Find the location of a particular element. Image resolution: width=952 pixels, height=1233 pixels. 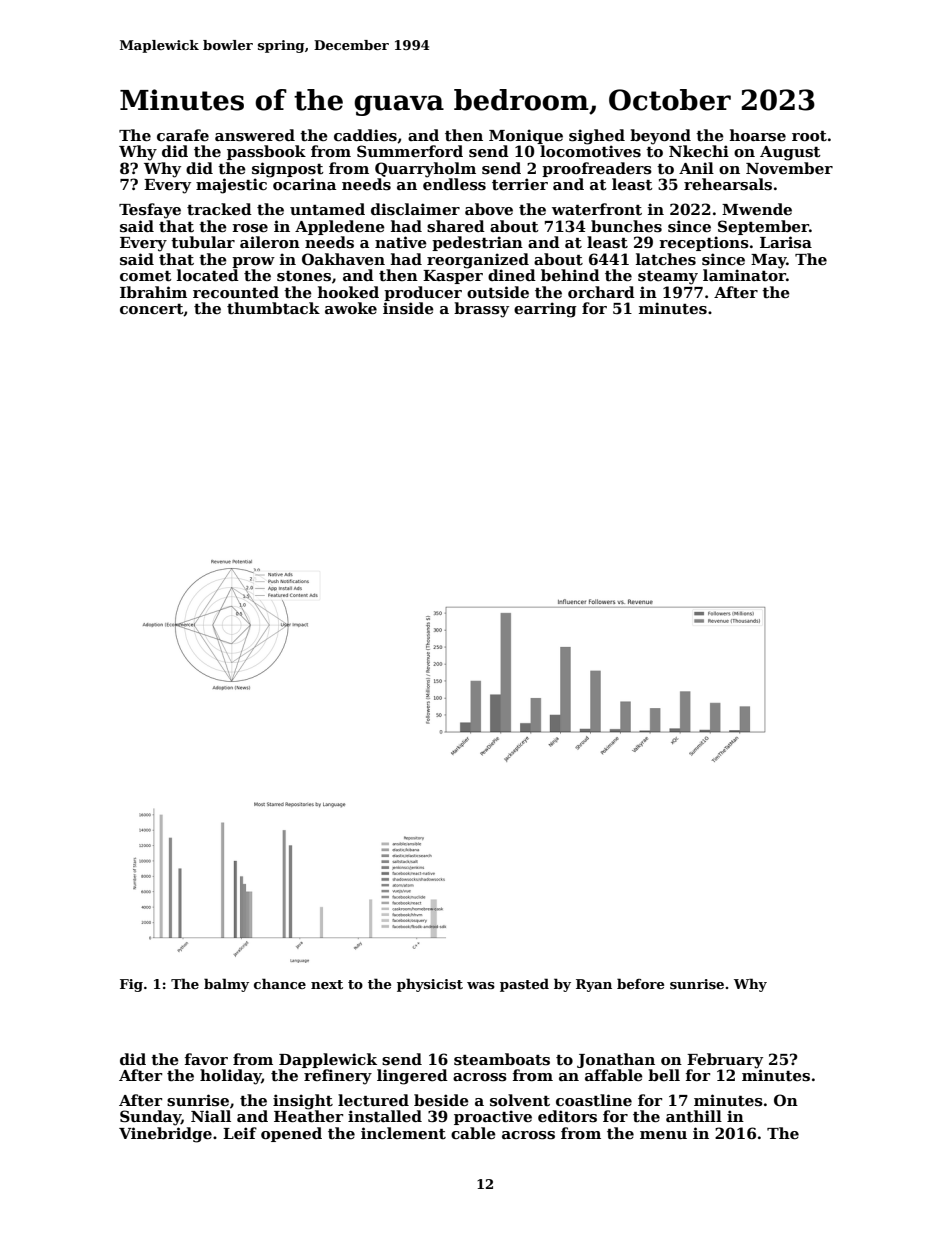

concert is located at coordinates (152, 310).
